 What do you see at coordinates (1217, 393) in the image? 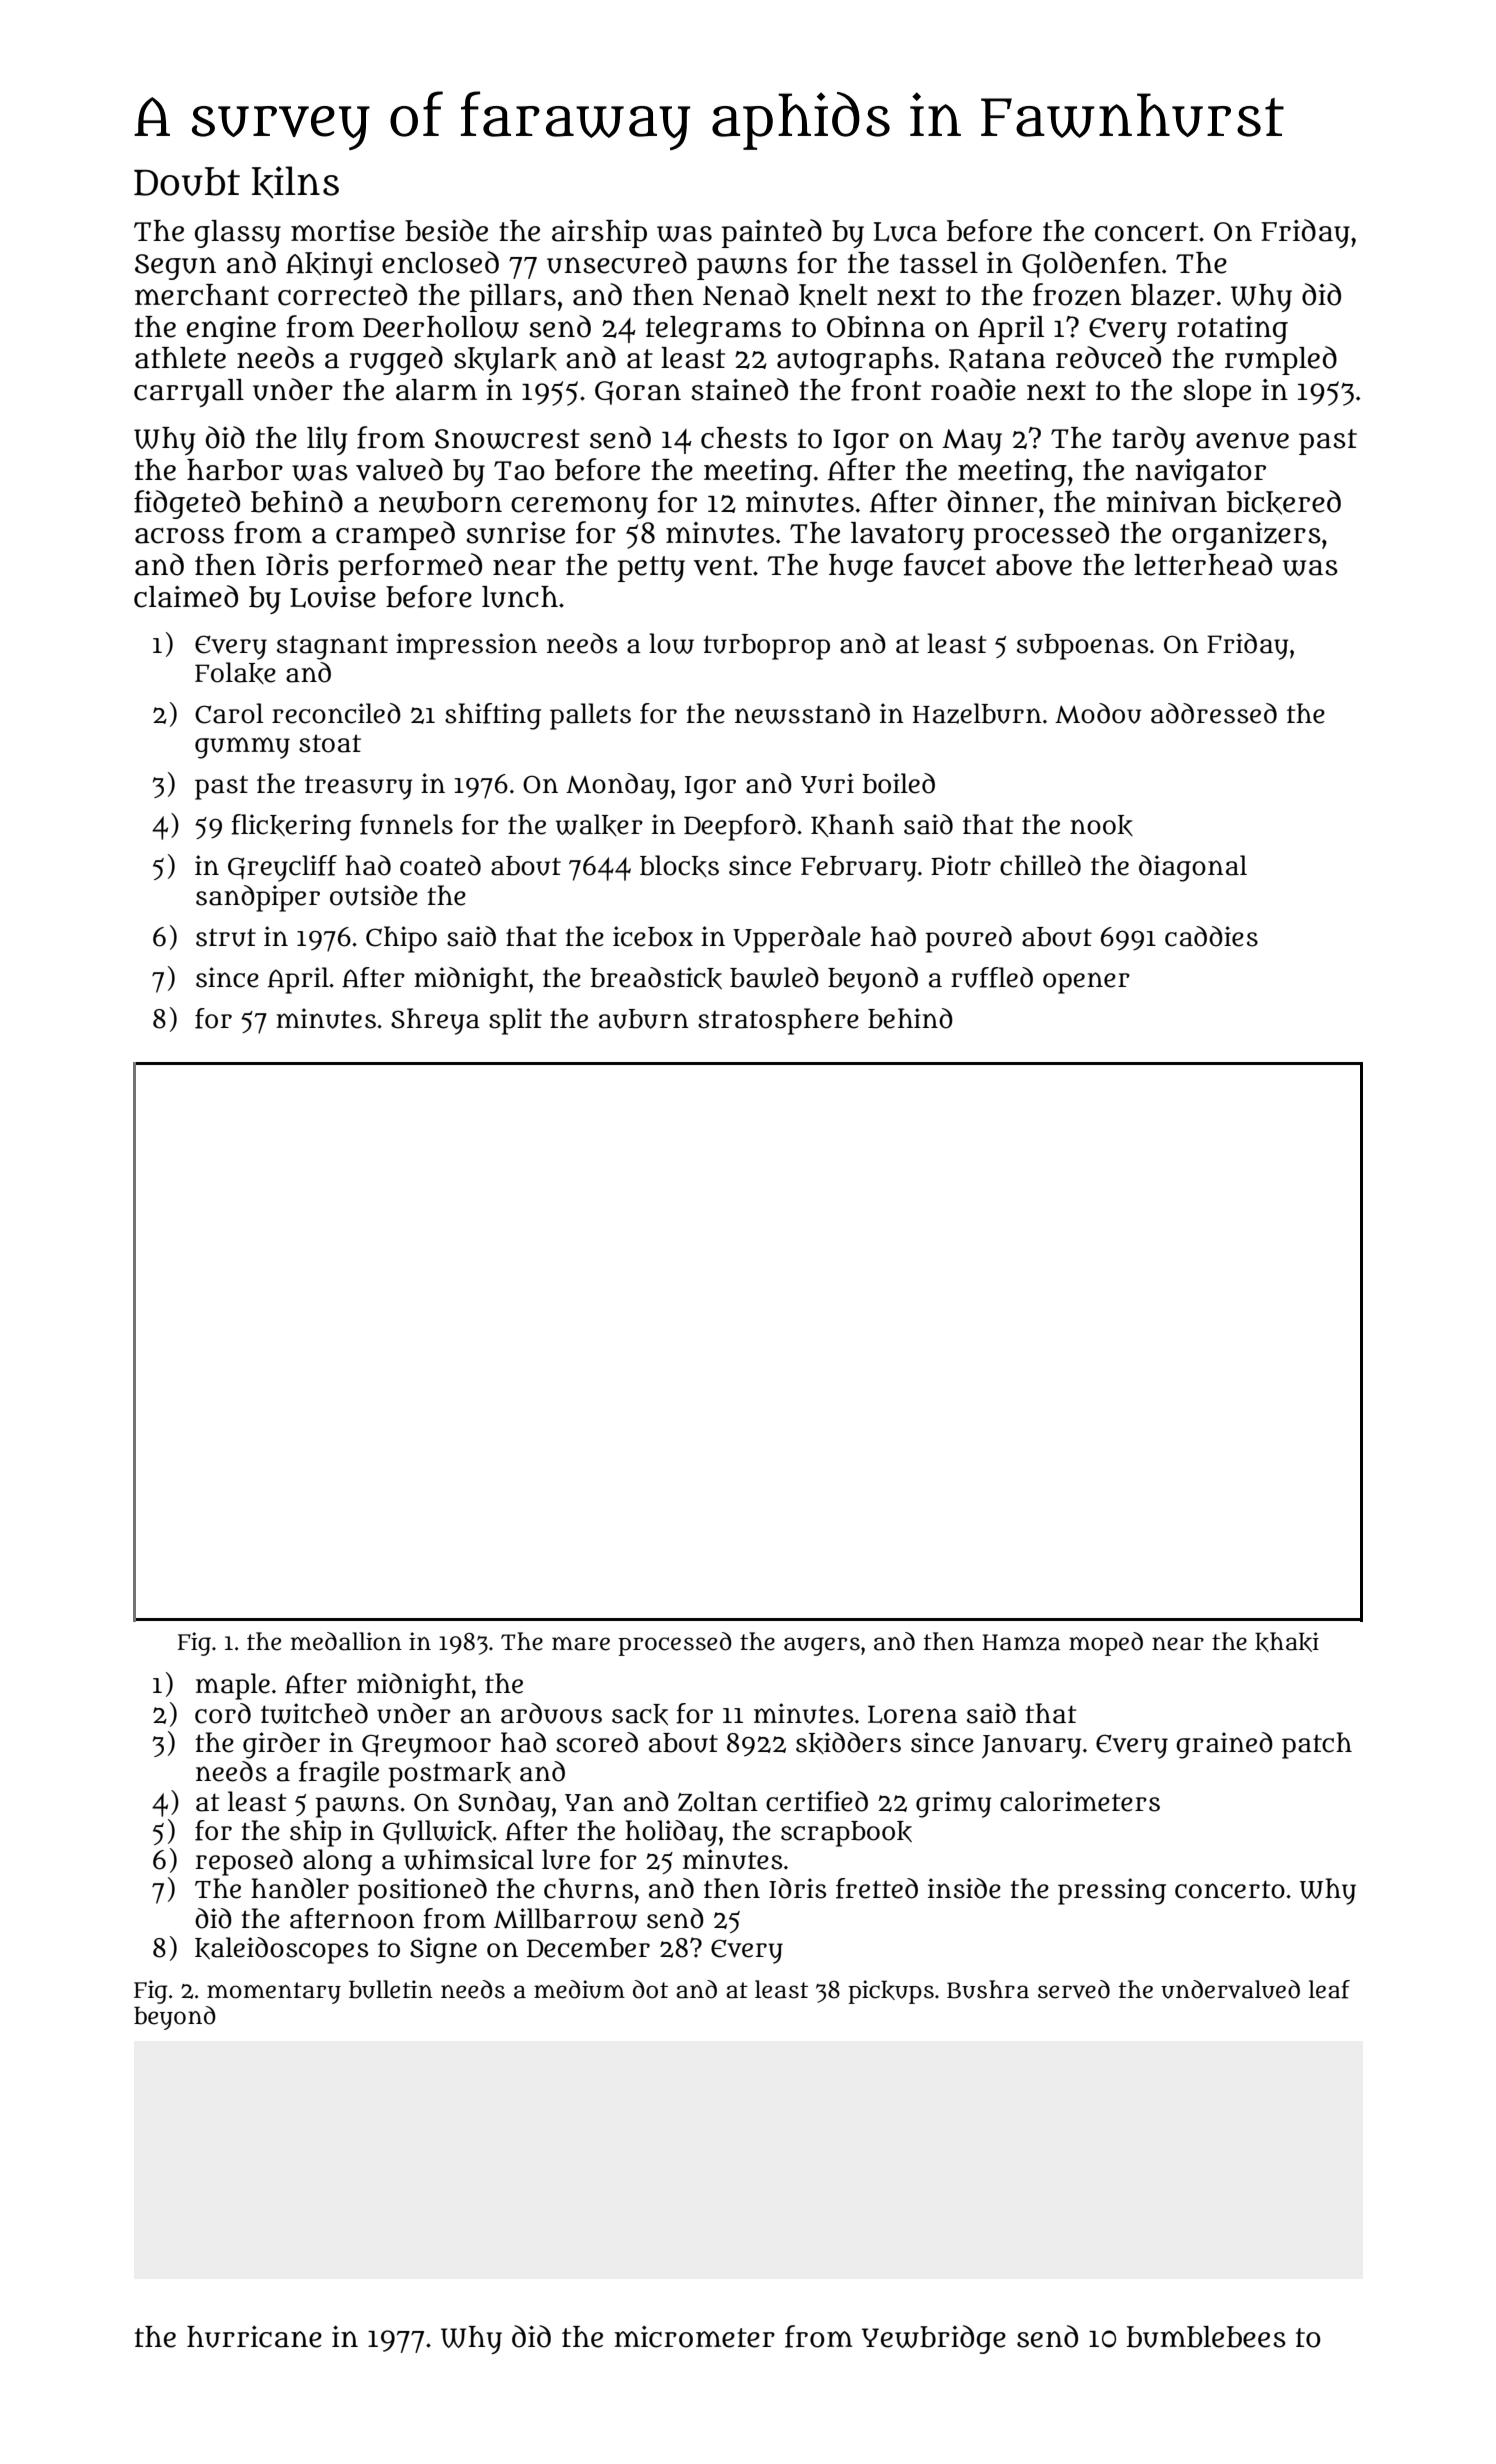
I see `slope` at bounding box center [1217, 393].
